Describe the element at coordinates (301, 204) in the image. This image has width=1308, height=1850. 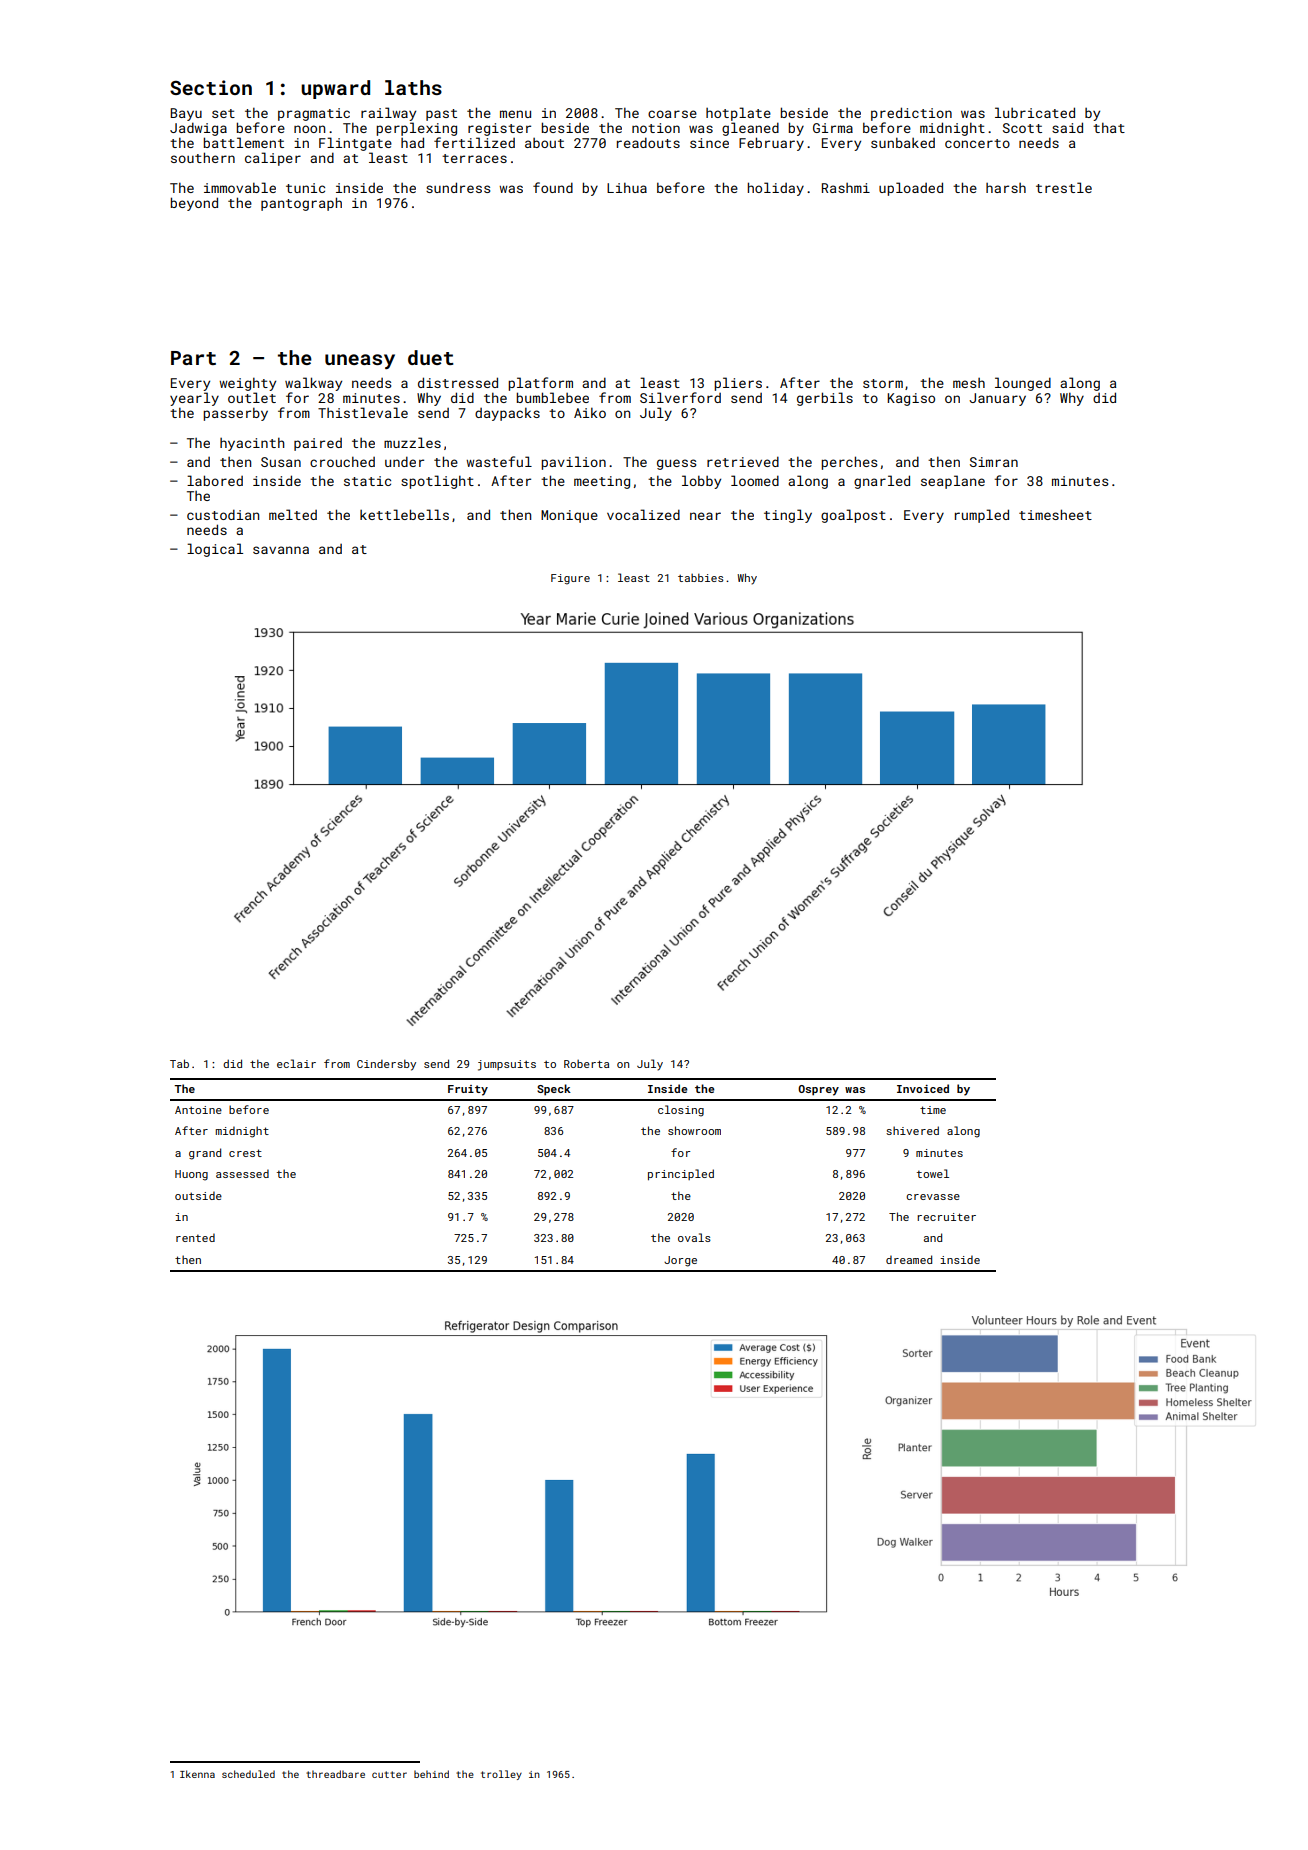
I see `pantograph` at that location.
